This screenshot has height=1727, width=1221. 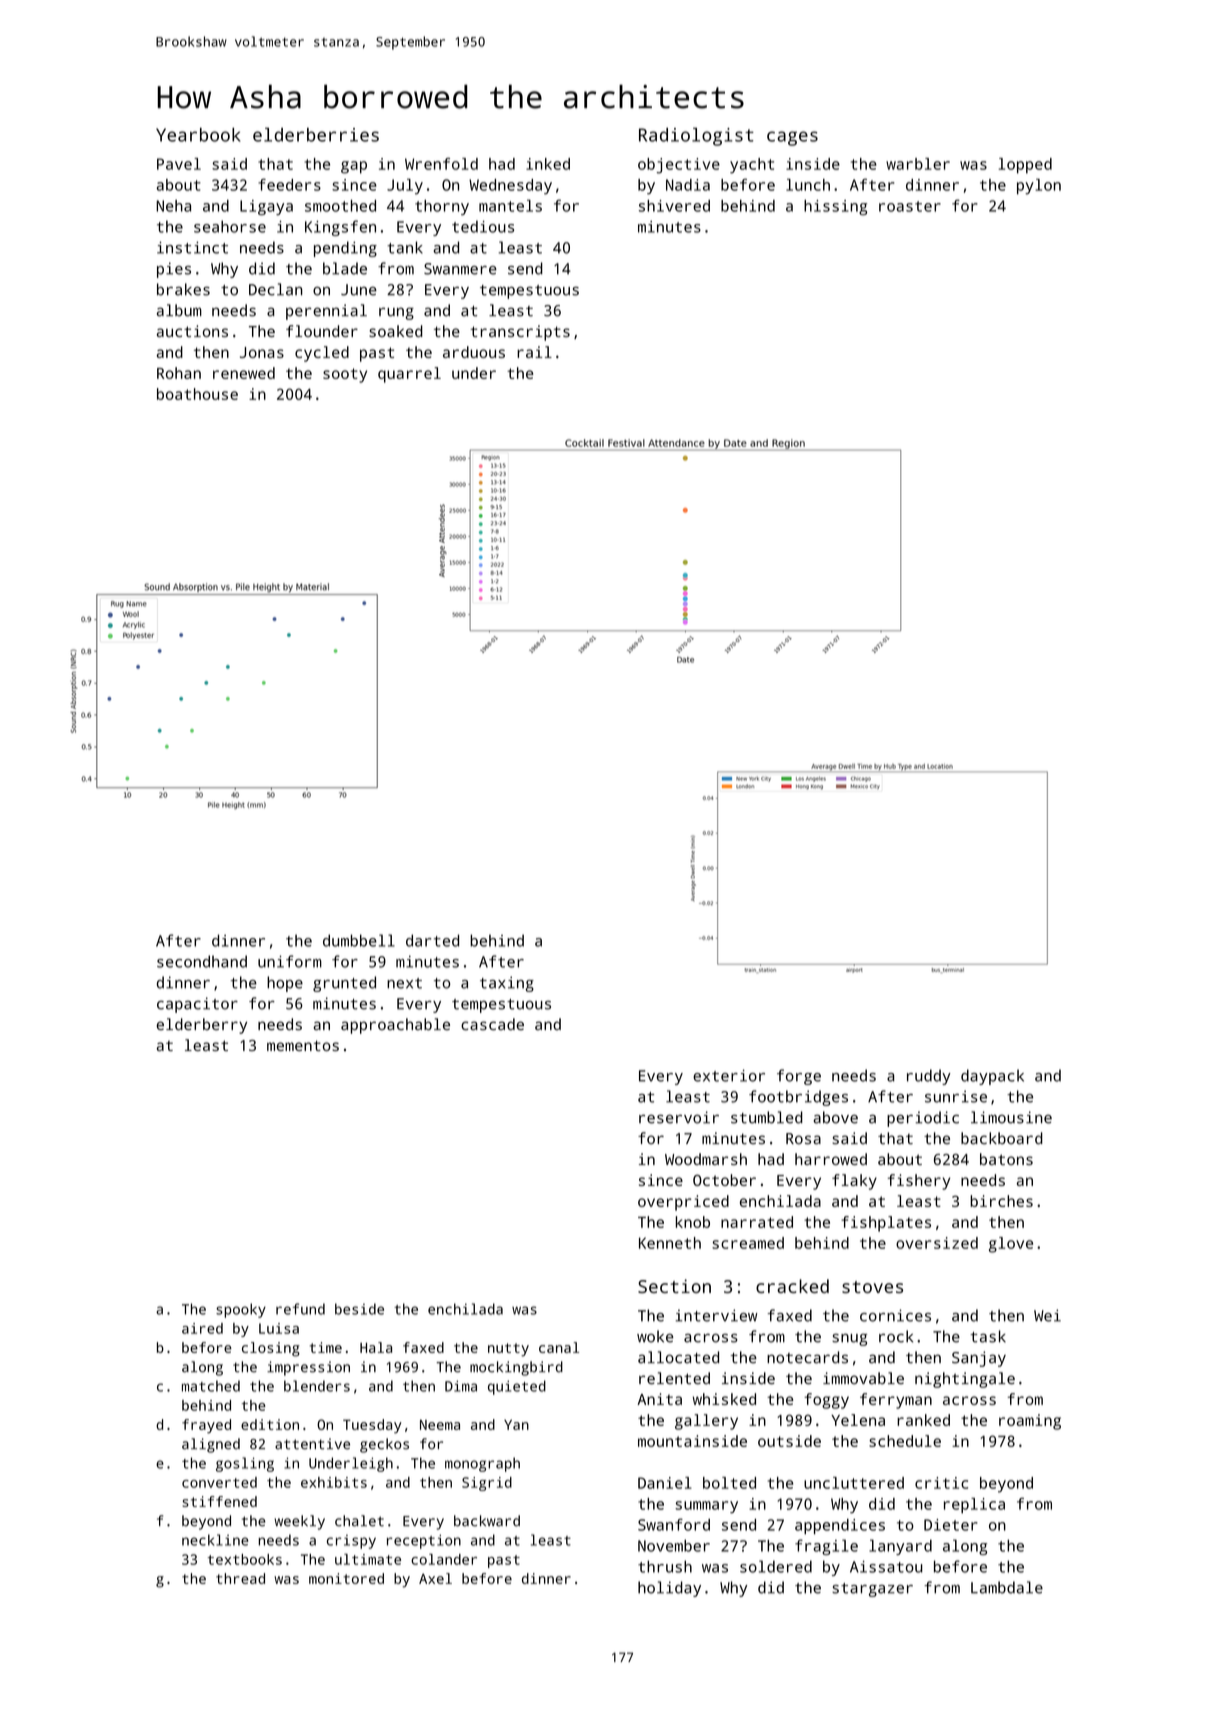 What do you see at coordinates (910, 206) in the screenshot?
I see `roaster` at bounding box center [910, 206].
